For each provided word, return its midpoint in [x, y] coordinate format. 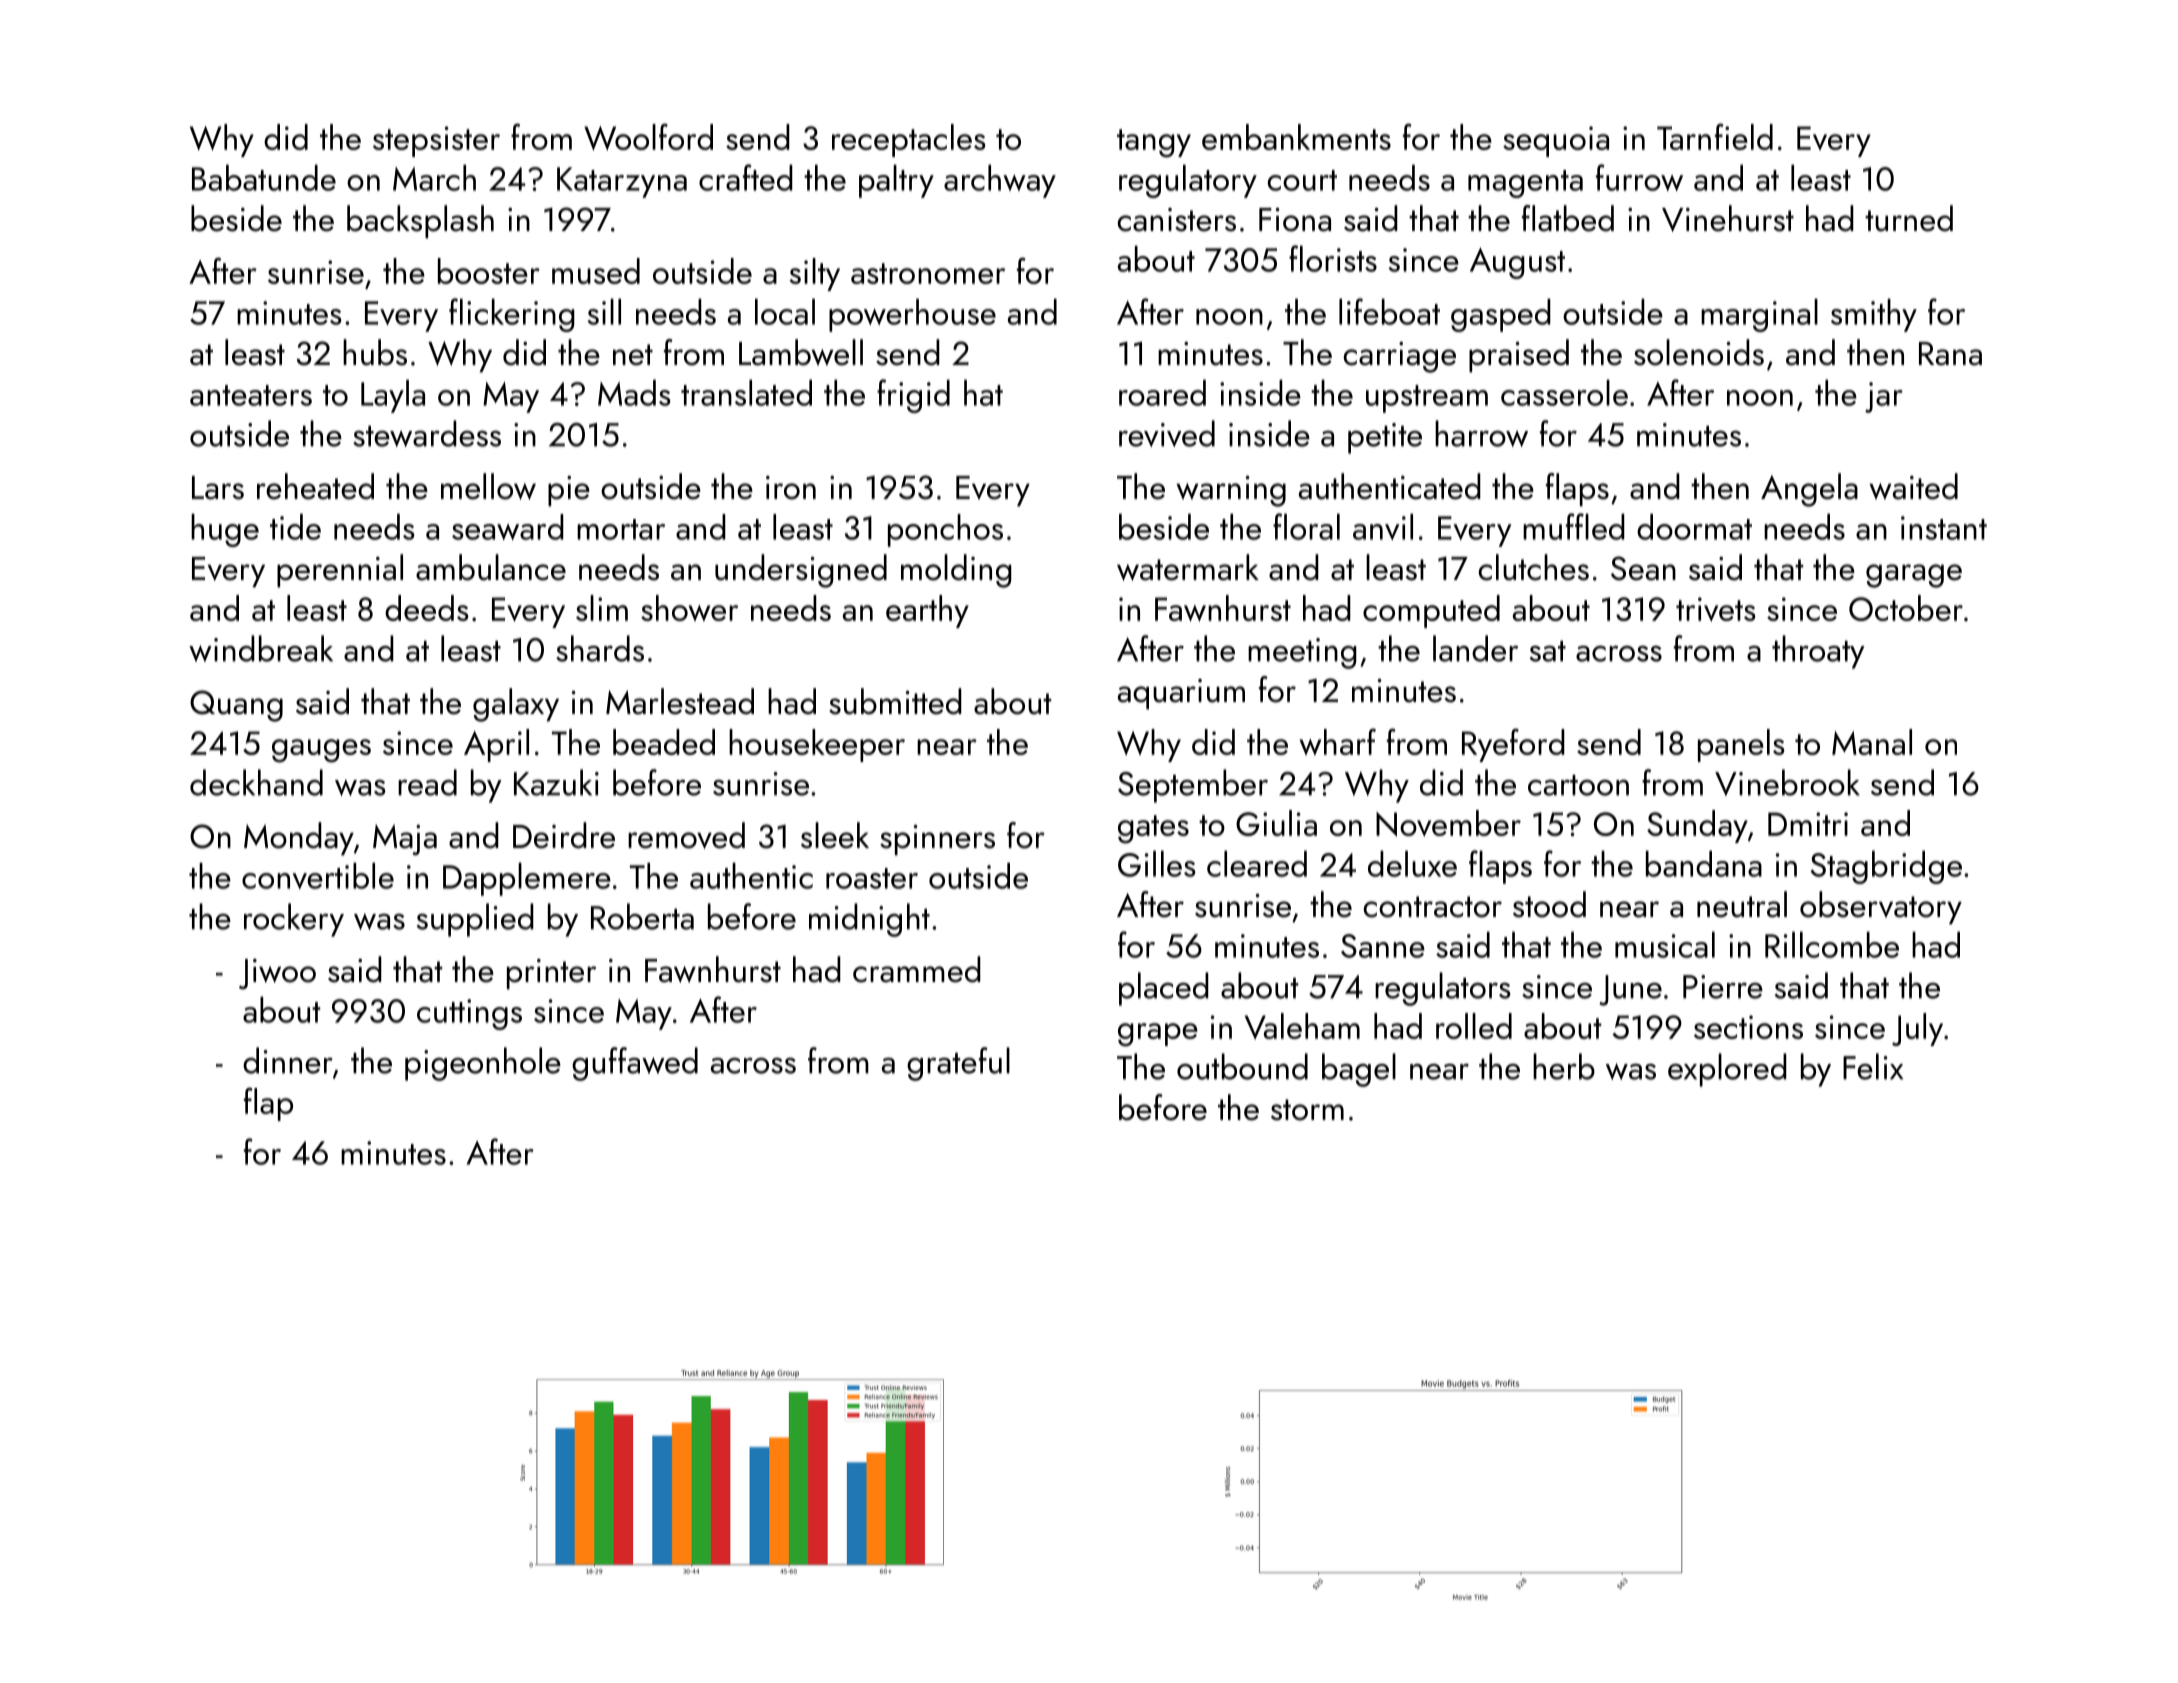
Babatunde [264, 178]
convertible [318, 876]
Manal [1872, 742]
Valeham [1302, 1026]
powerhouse [912, 315]
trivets [1716, 609]
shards [600, 648]
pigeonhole [483, 1064]
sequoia [1556, 141]
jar [1884, 397]
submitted [895, 701]
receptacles [909, 140]
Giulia [1276, 823]
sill [604, 312]
